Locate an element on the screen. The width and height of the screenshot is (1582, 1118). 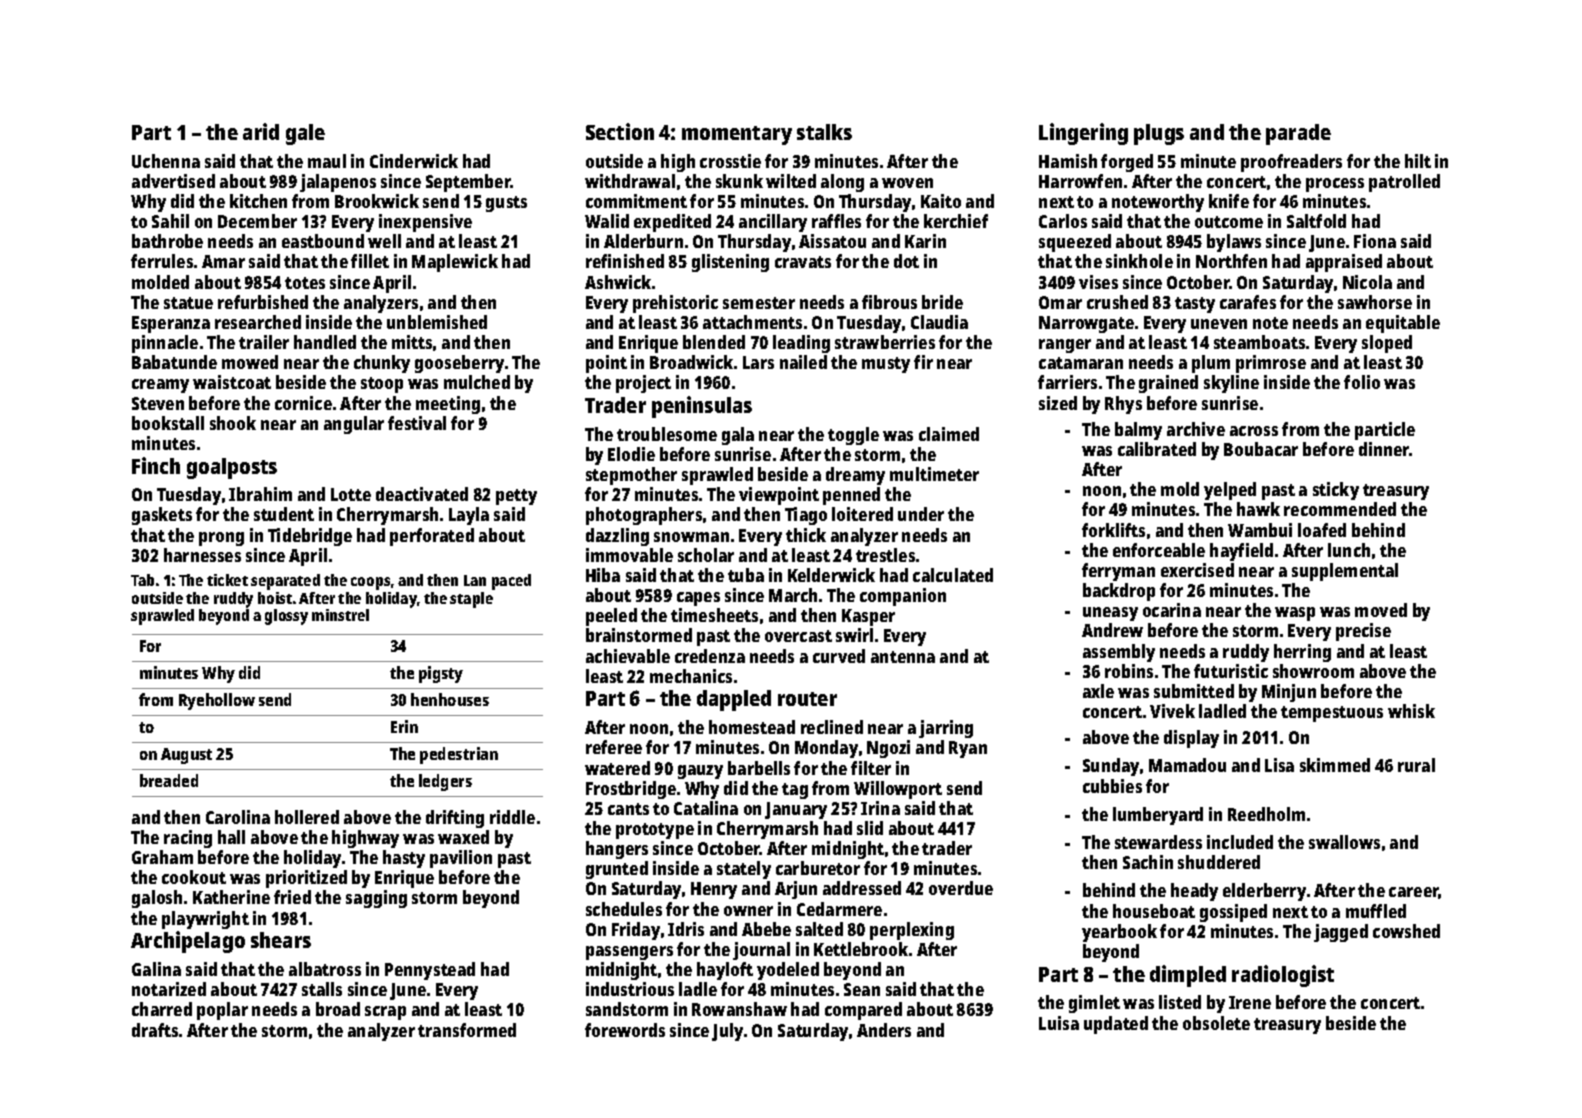
strawberries is located at coordinates (885, 342).
